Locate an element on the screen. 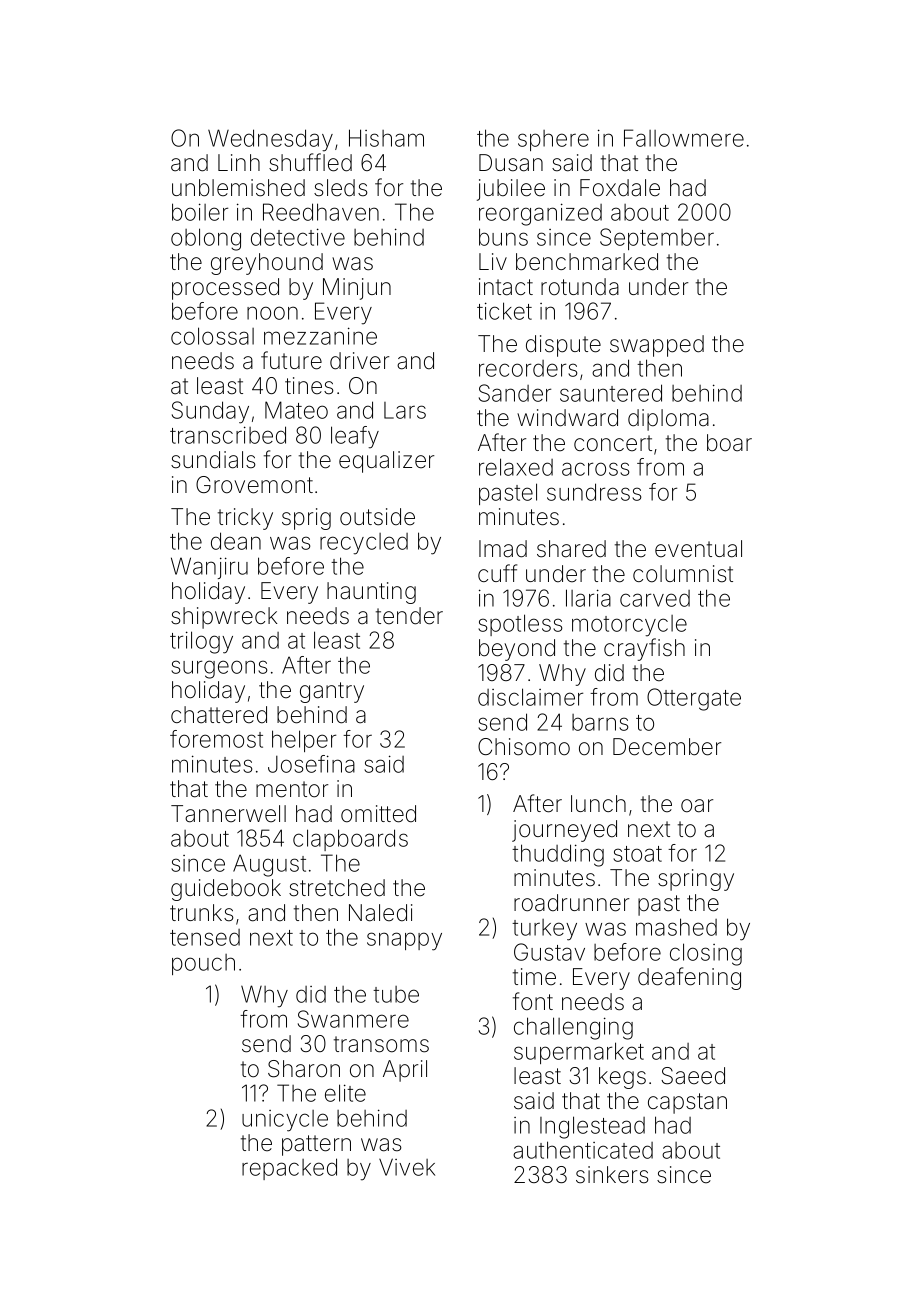 This screenshot has width=924, height=1311. Sharon is located at coordinates (304, 1069).
